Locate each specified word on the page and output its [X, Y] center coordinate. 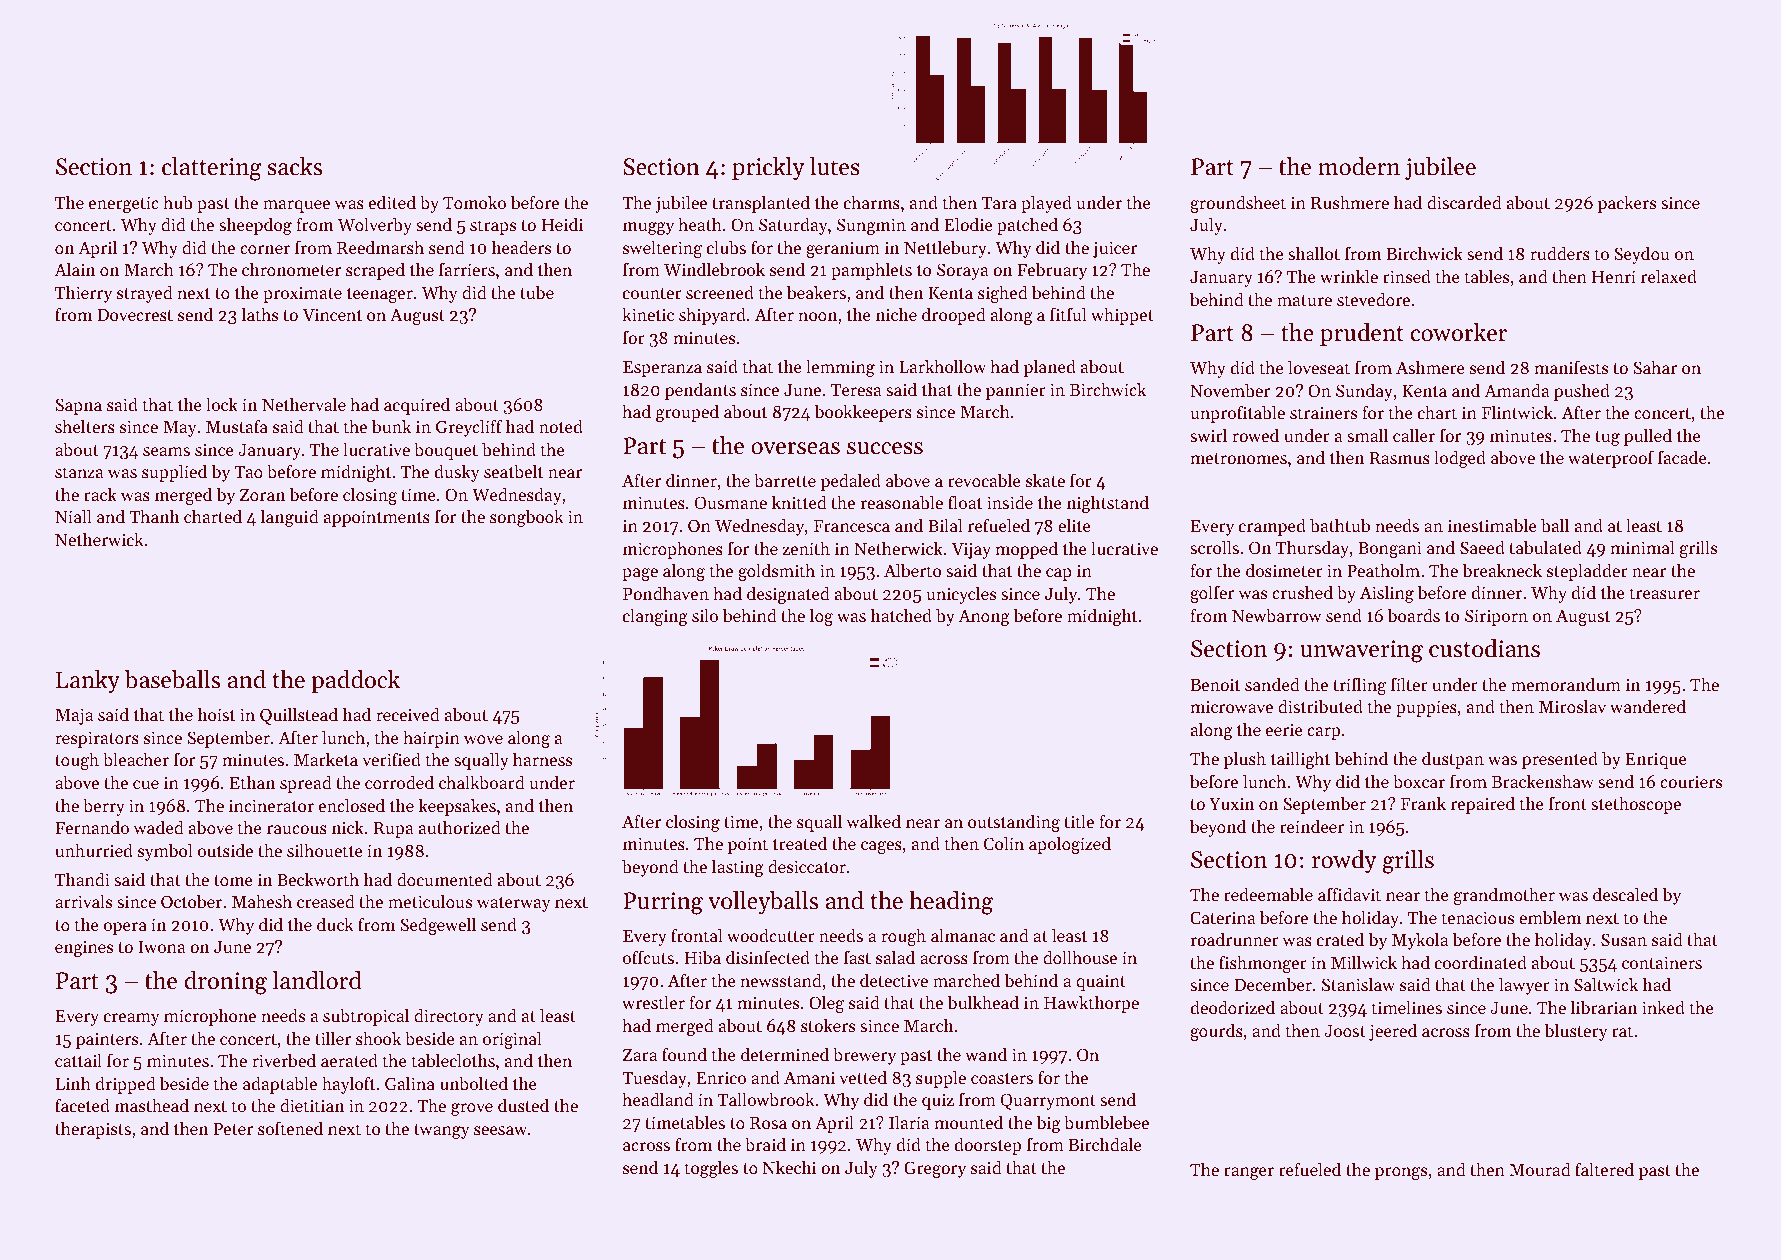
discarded [1464, 202]
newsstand [781, 980]
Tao [248, 472]
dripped [126, 1085]
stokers [828, 1025]
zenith [806, 548]
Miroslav [1572, 706]
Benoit [1215, 685]
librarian [1604, 1007]
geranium [843, 250]
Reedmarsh [380, 247]
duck [335, 924]
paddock [355, 681]
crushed [1302, 592]
